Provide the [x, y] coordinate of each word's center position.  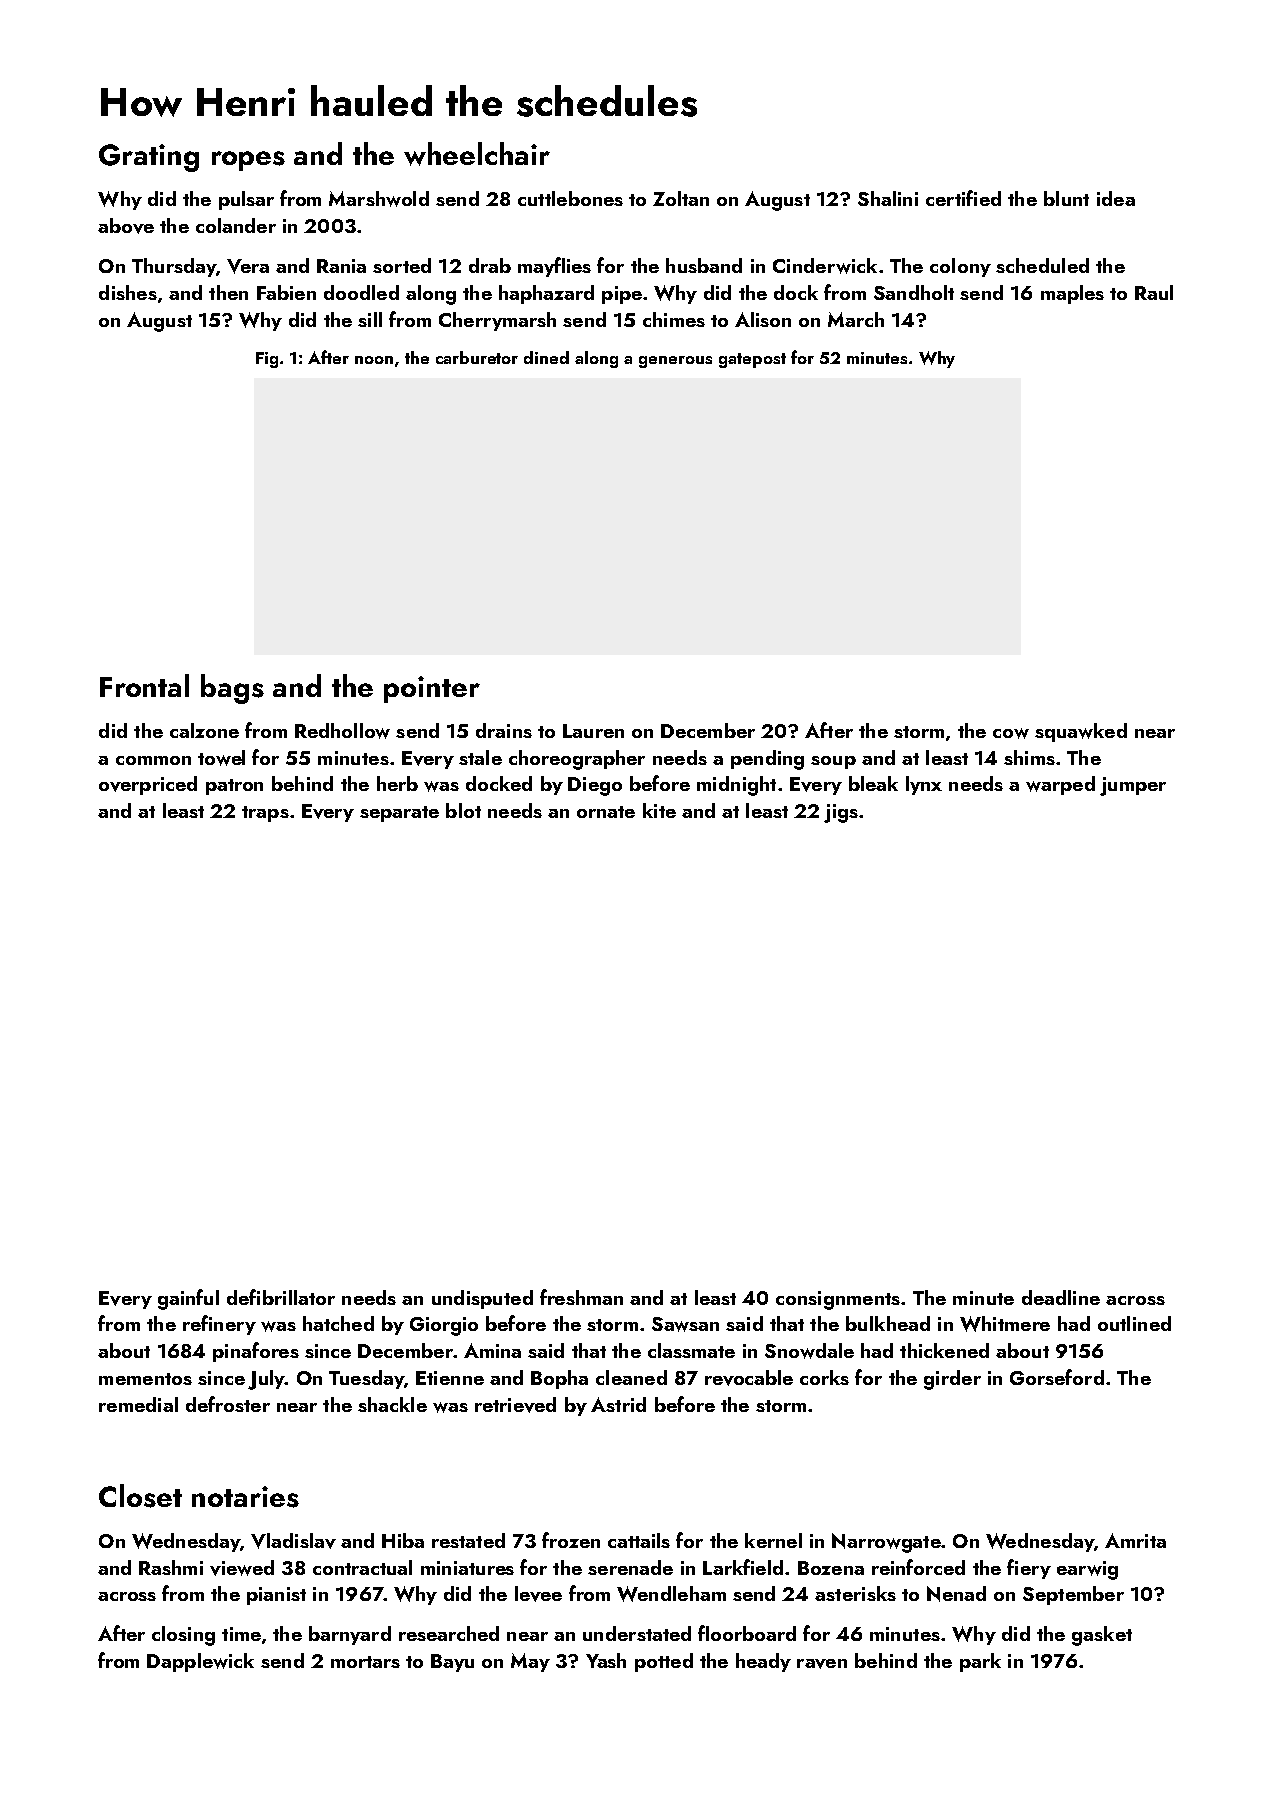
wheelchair [477, 154]
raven [822, 1664]
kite [659, 810]
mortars [365, 1662]
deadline [1061, 1297]
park [980, 1662]
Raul [1154, 292]
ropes [248, 161]
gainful [188, 1299]
